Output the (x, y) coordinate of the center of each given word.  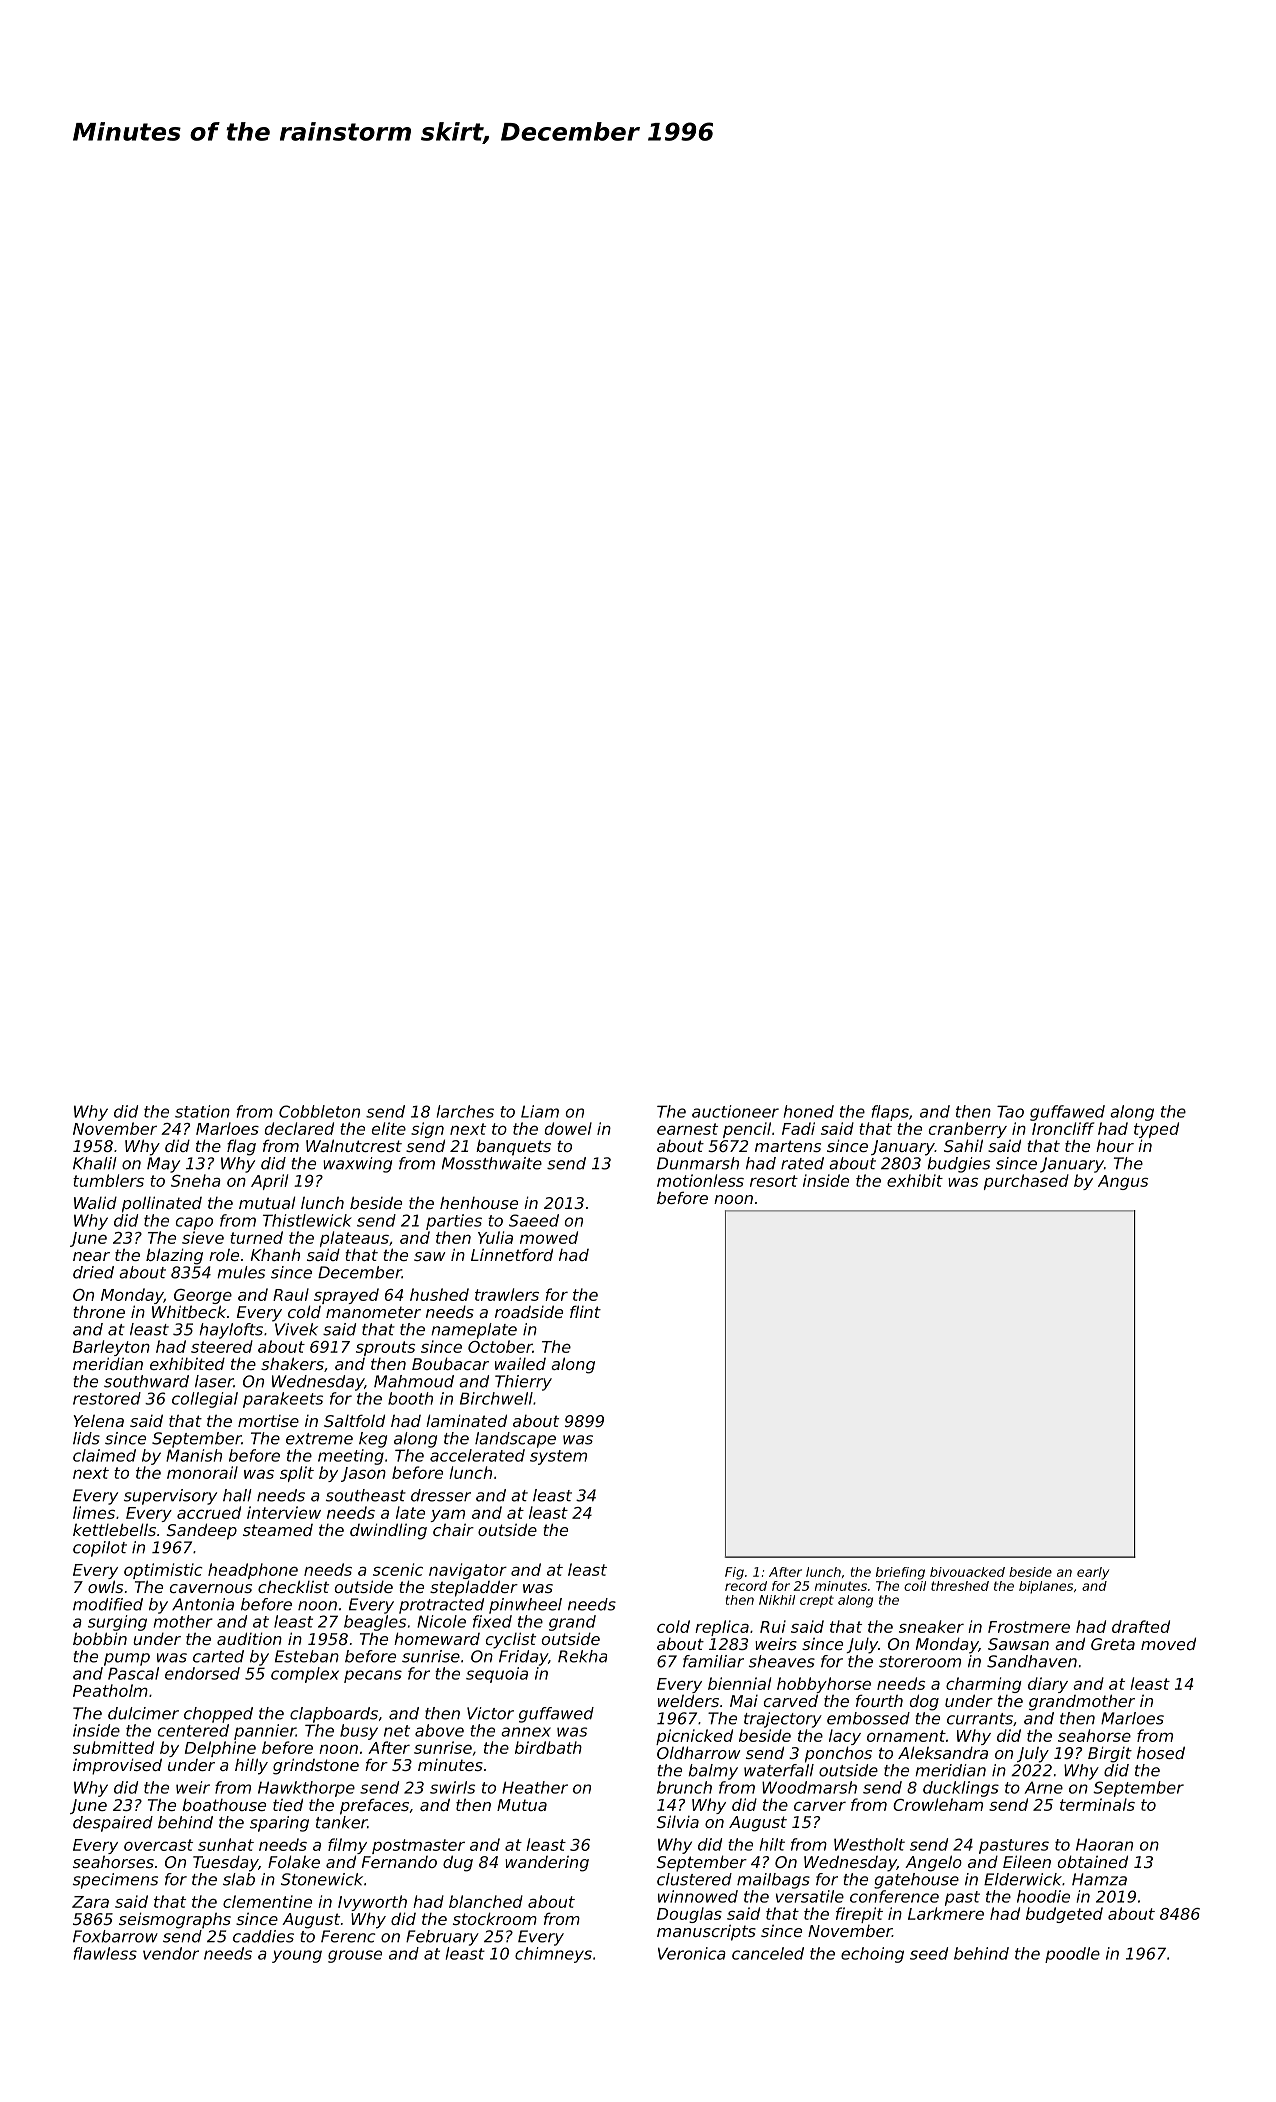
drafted (1141, 1626)
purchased (1026, 1182)
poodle (1072, 1955)
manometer (373, 1312)
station (202, 1111)
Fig (734, 1573)
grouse (355, 1956)
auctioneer (735, 1111)
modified (108, 1604)
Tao (1010, 1111)
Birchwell (496, 1398)
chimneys (553, 1955)
